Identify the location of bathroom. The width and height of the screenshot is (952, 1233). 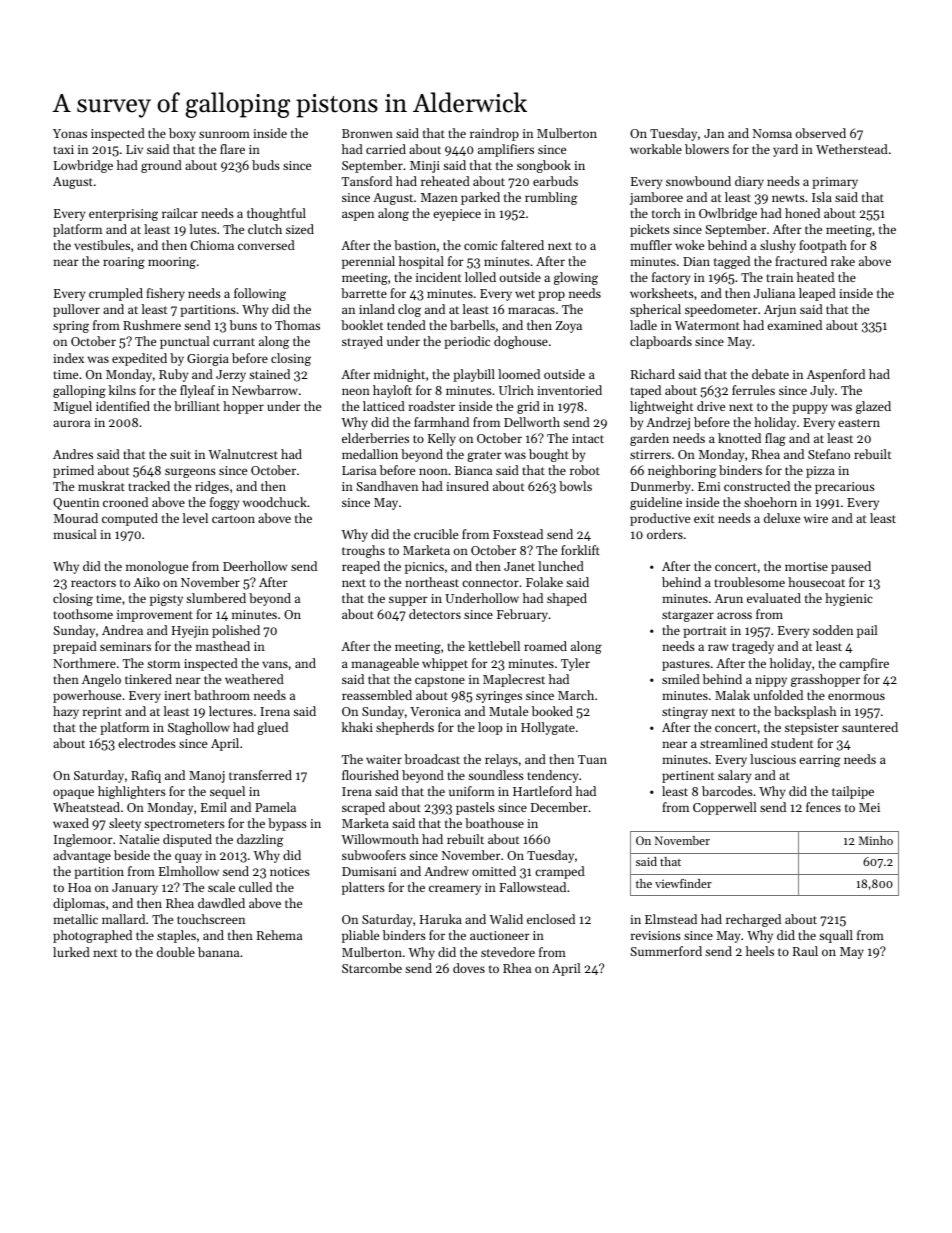
(222, 695).
